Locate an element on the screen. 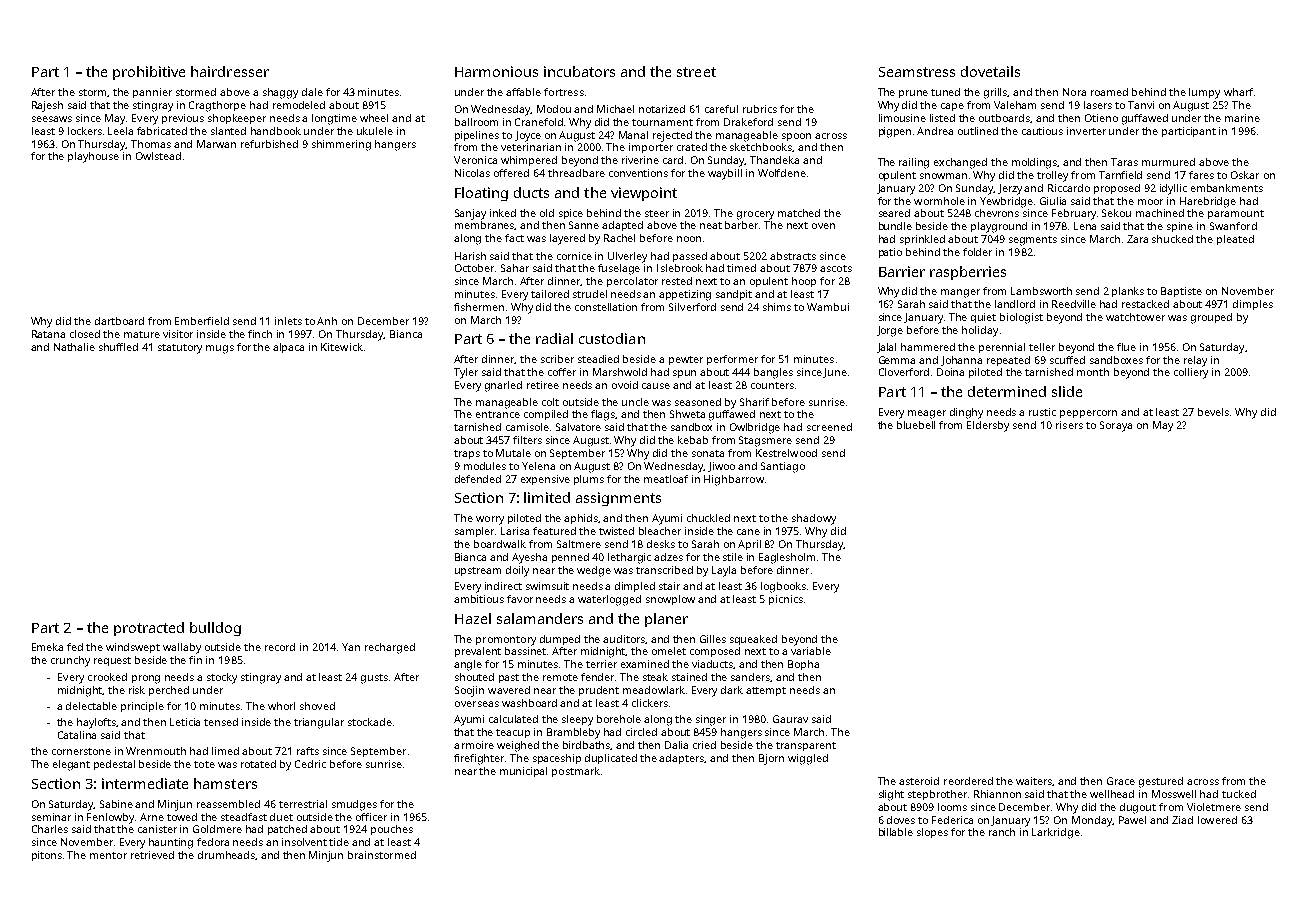 The width and height of the screenshot is (1308, 924). shopkeeper is located at coordinates (237, 119).
